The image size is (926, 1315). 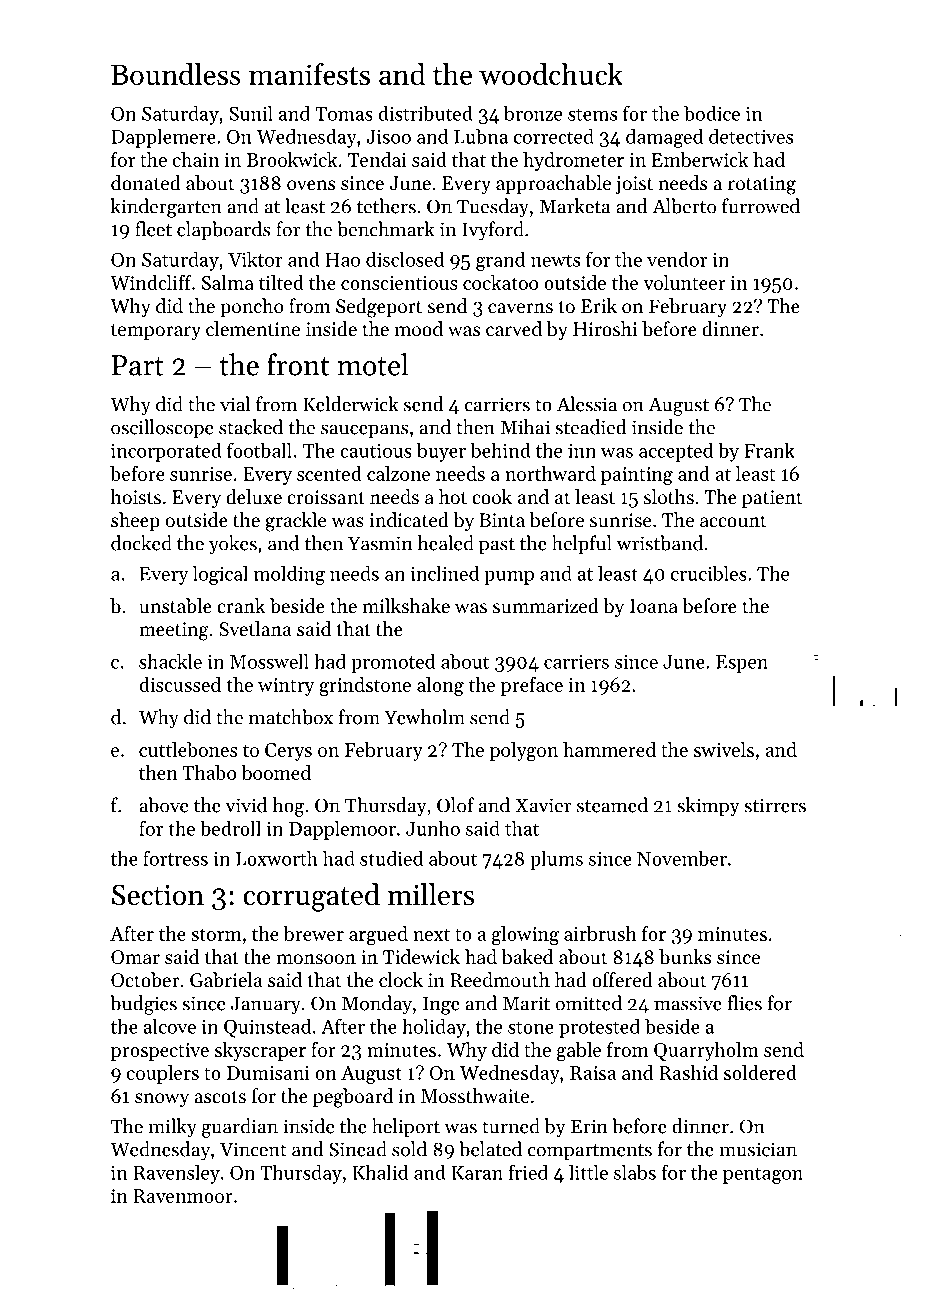 I want to click on Raisa, so click(x=593, y=1073).
